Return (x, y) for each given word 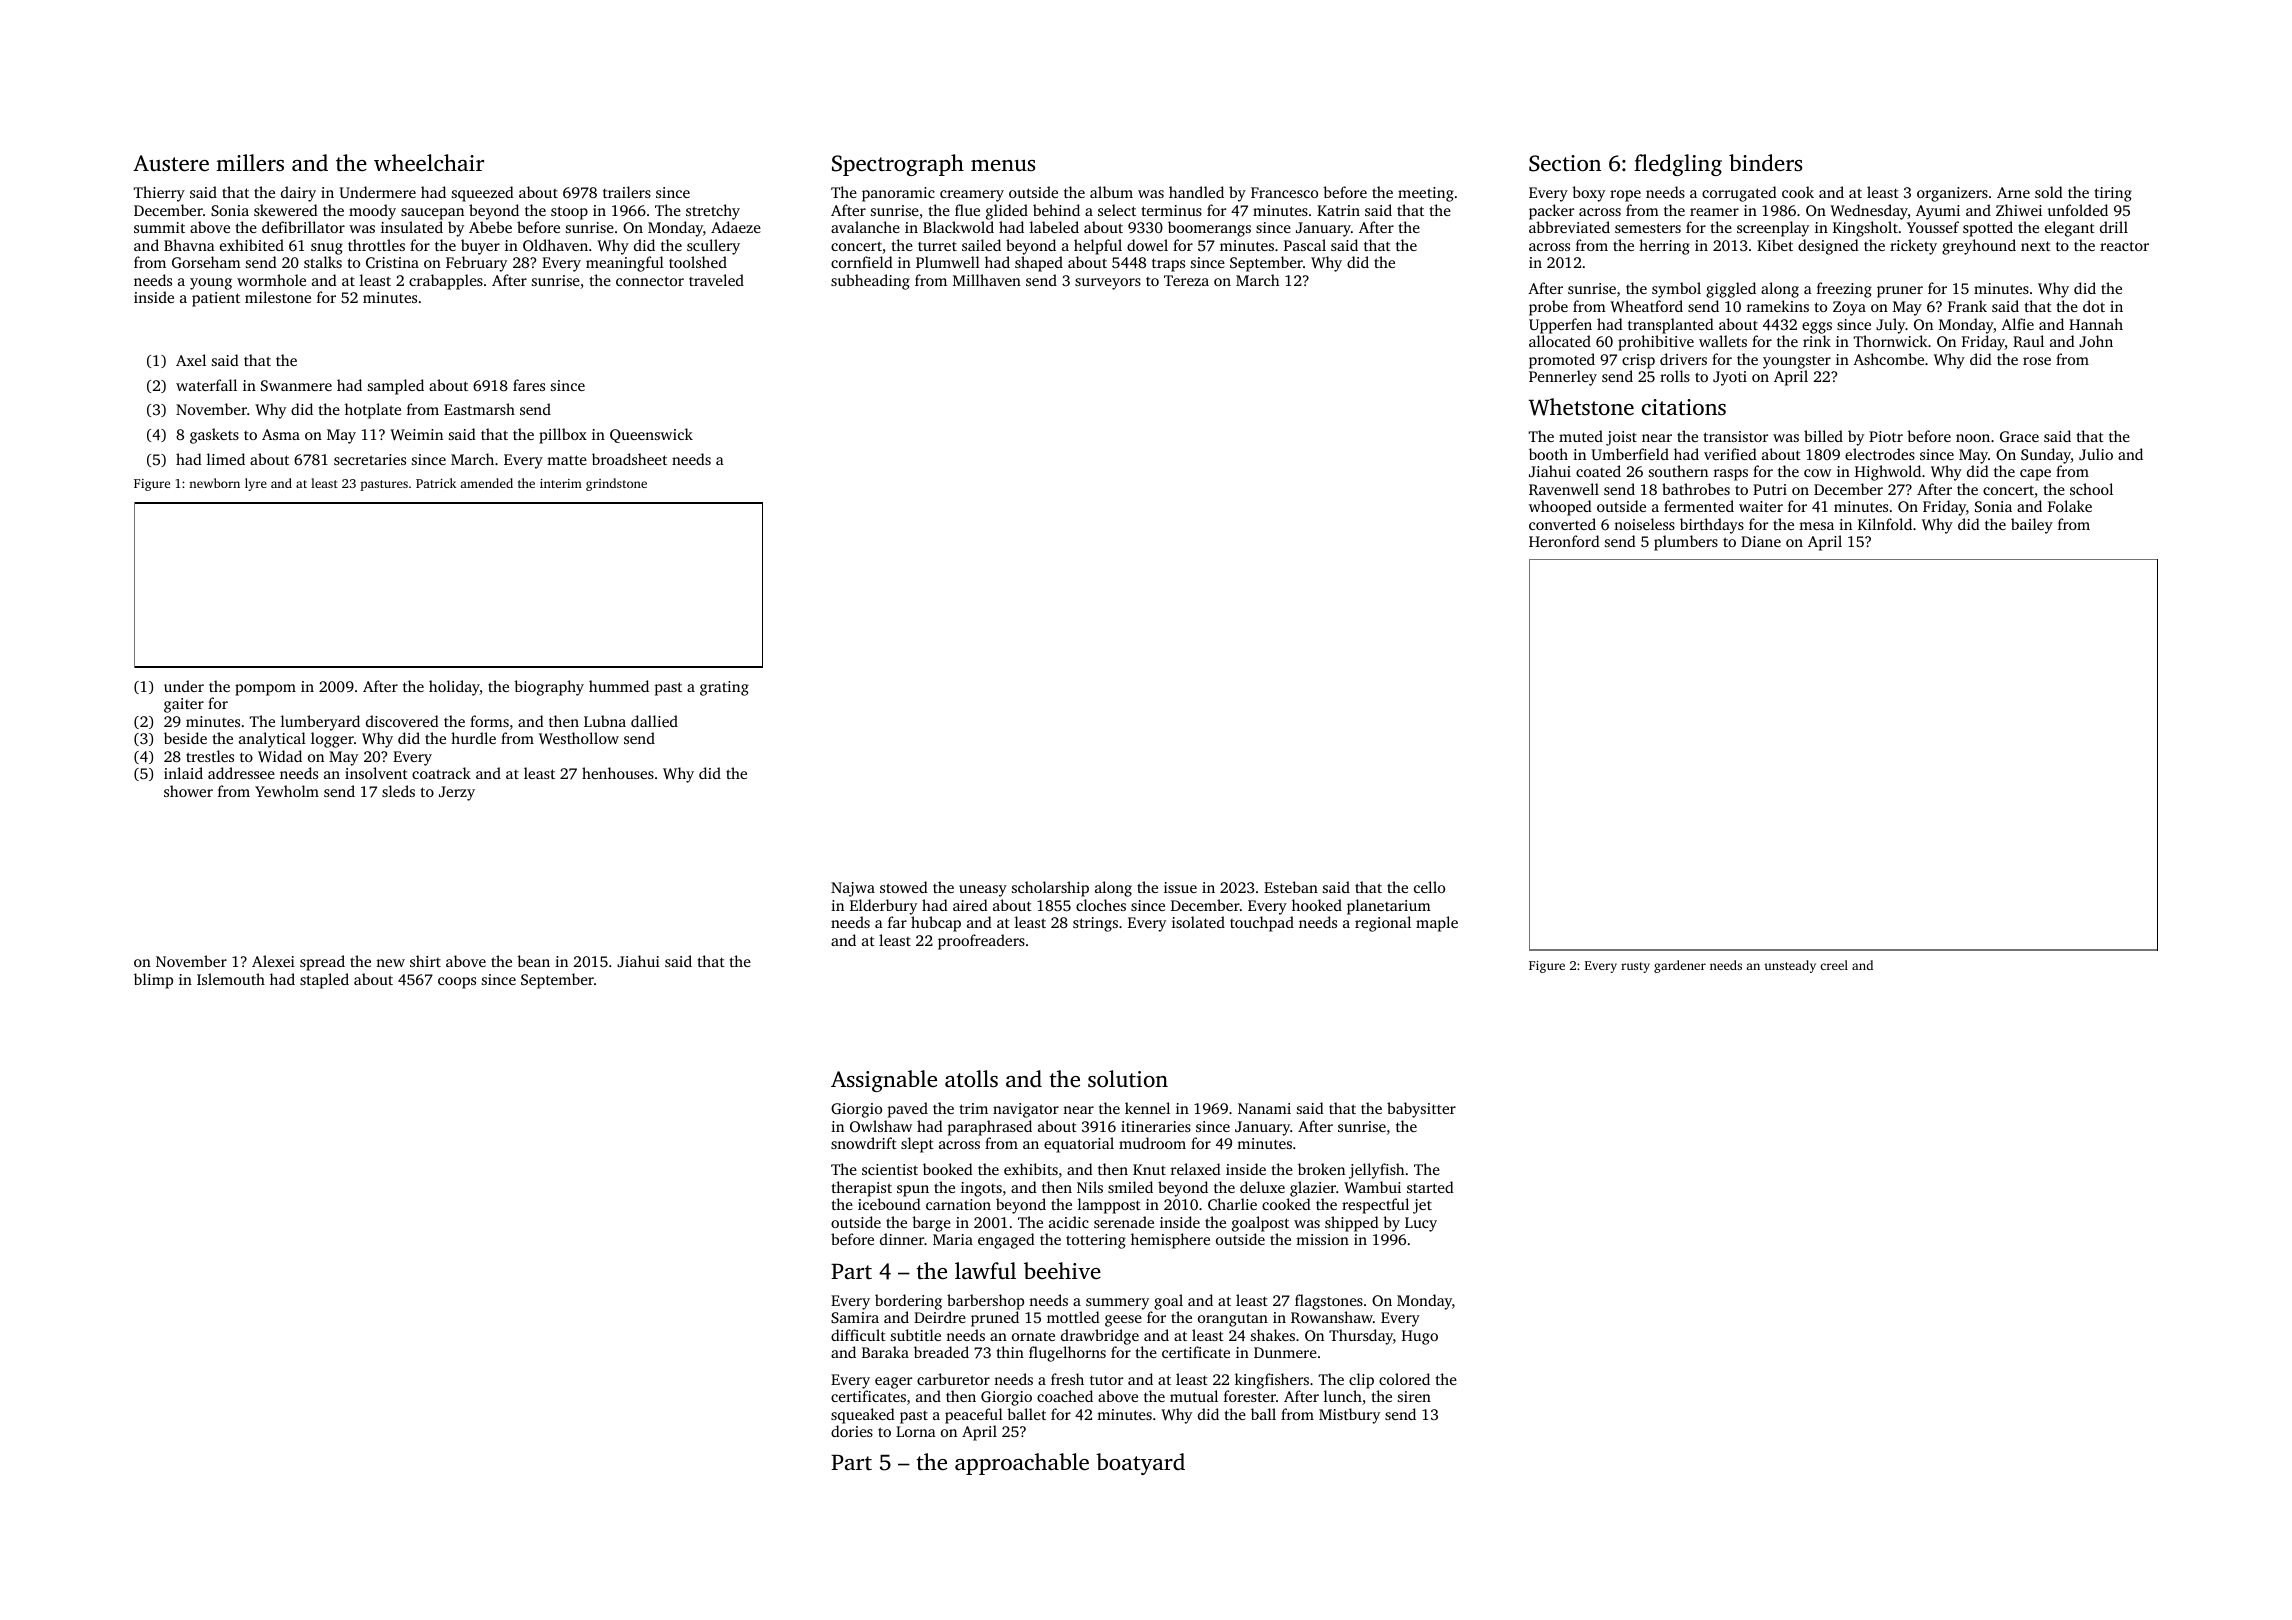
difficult (858, 1335)
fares (529, 385)
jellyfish (1376, 1171)
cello (1429, 887)
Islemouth (231, 979)
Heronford (1564, 541)
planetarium (1389, 907)
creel (1834, 965)
